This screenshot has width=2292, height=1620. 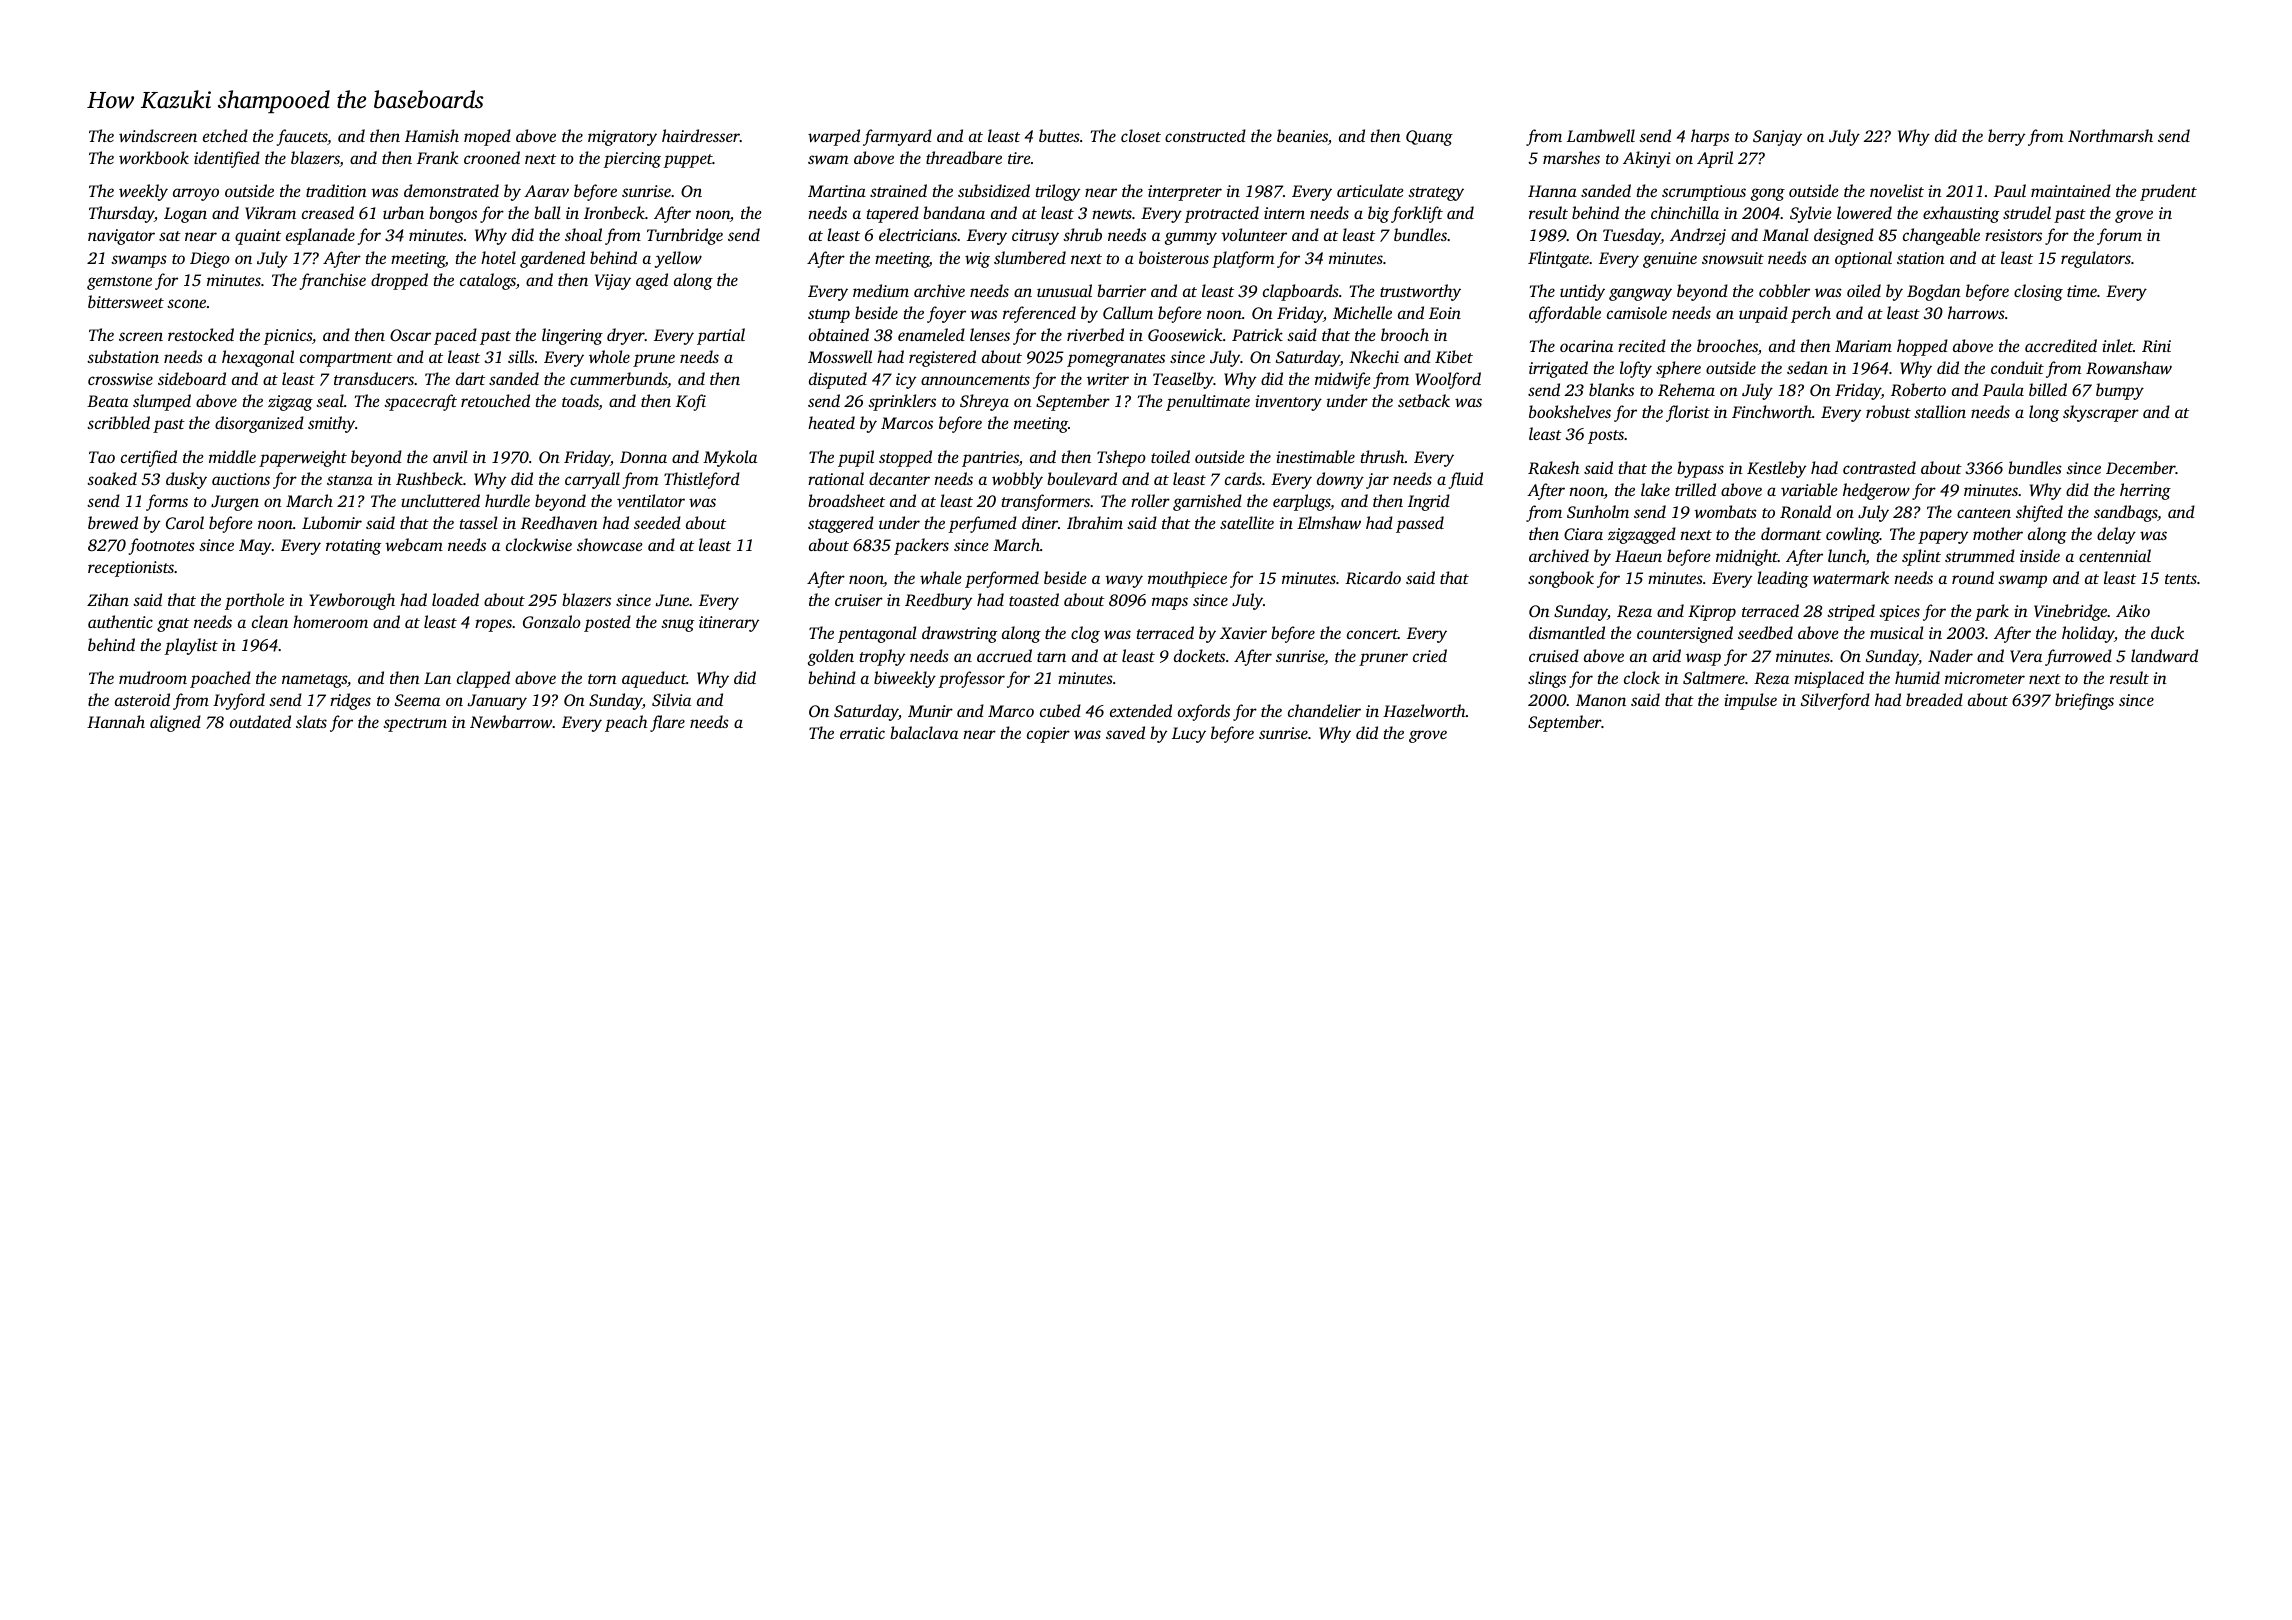 I want to click on Gonzalo, so click(x=552, y=622).
